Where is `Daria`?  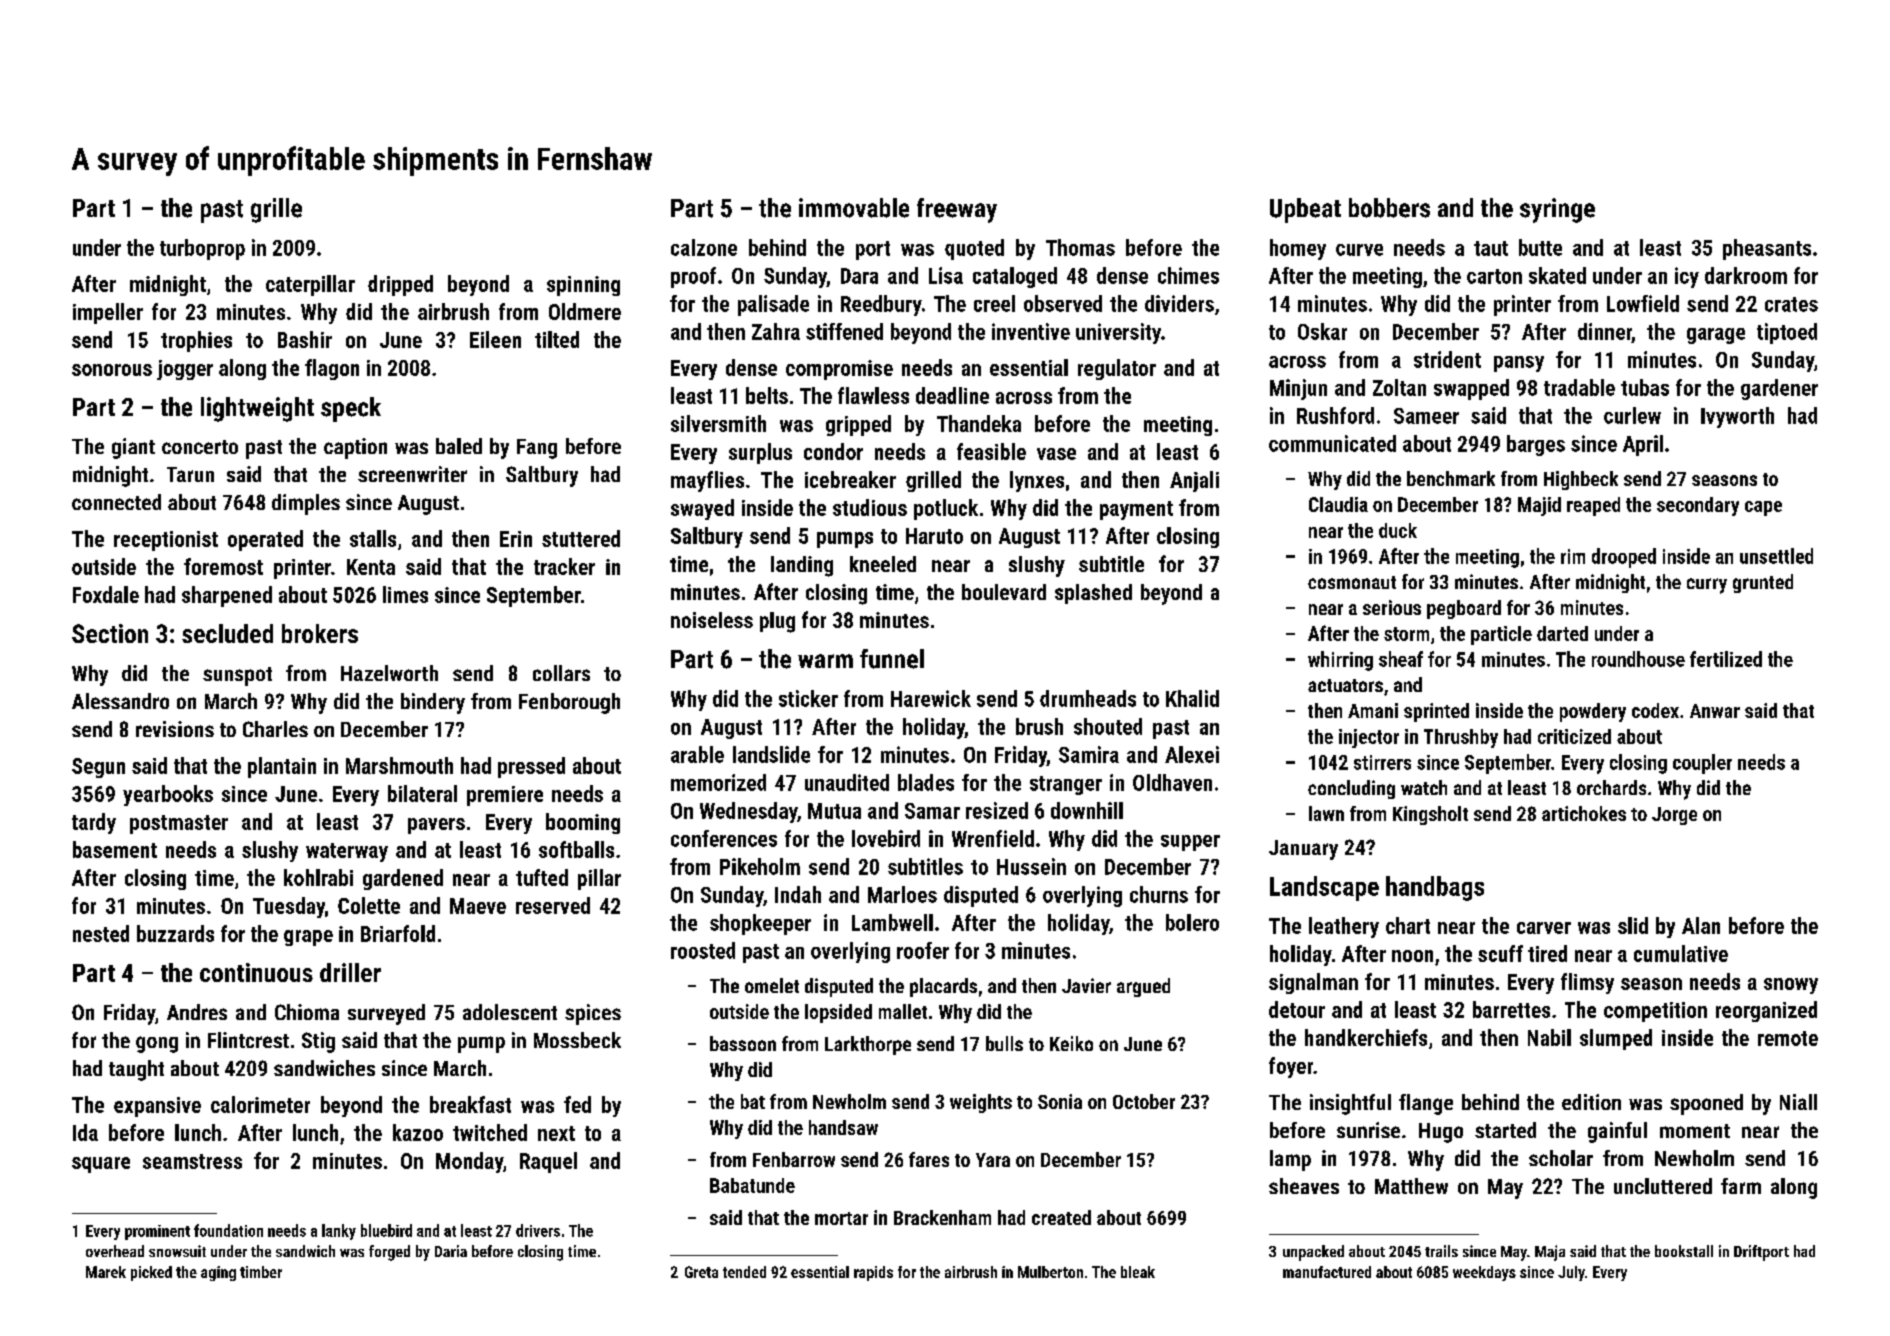 Daria is located at coordinates (451, 1251).
